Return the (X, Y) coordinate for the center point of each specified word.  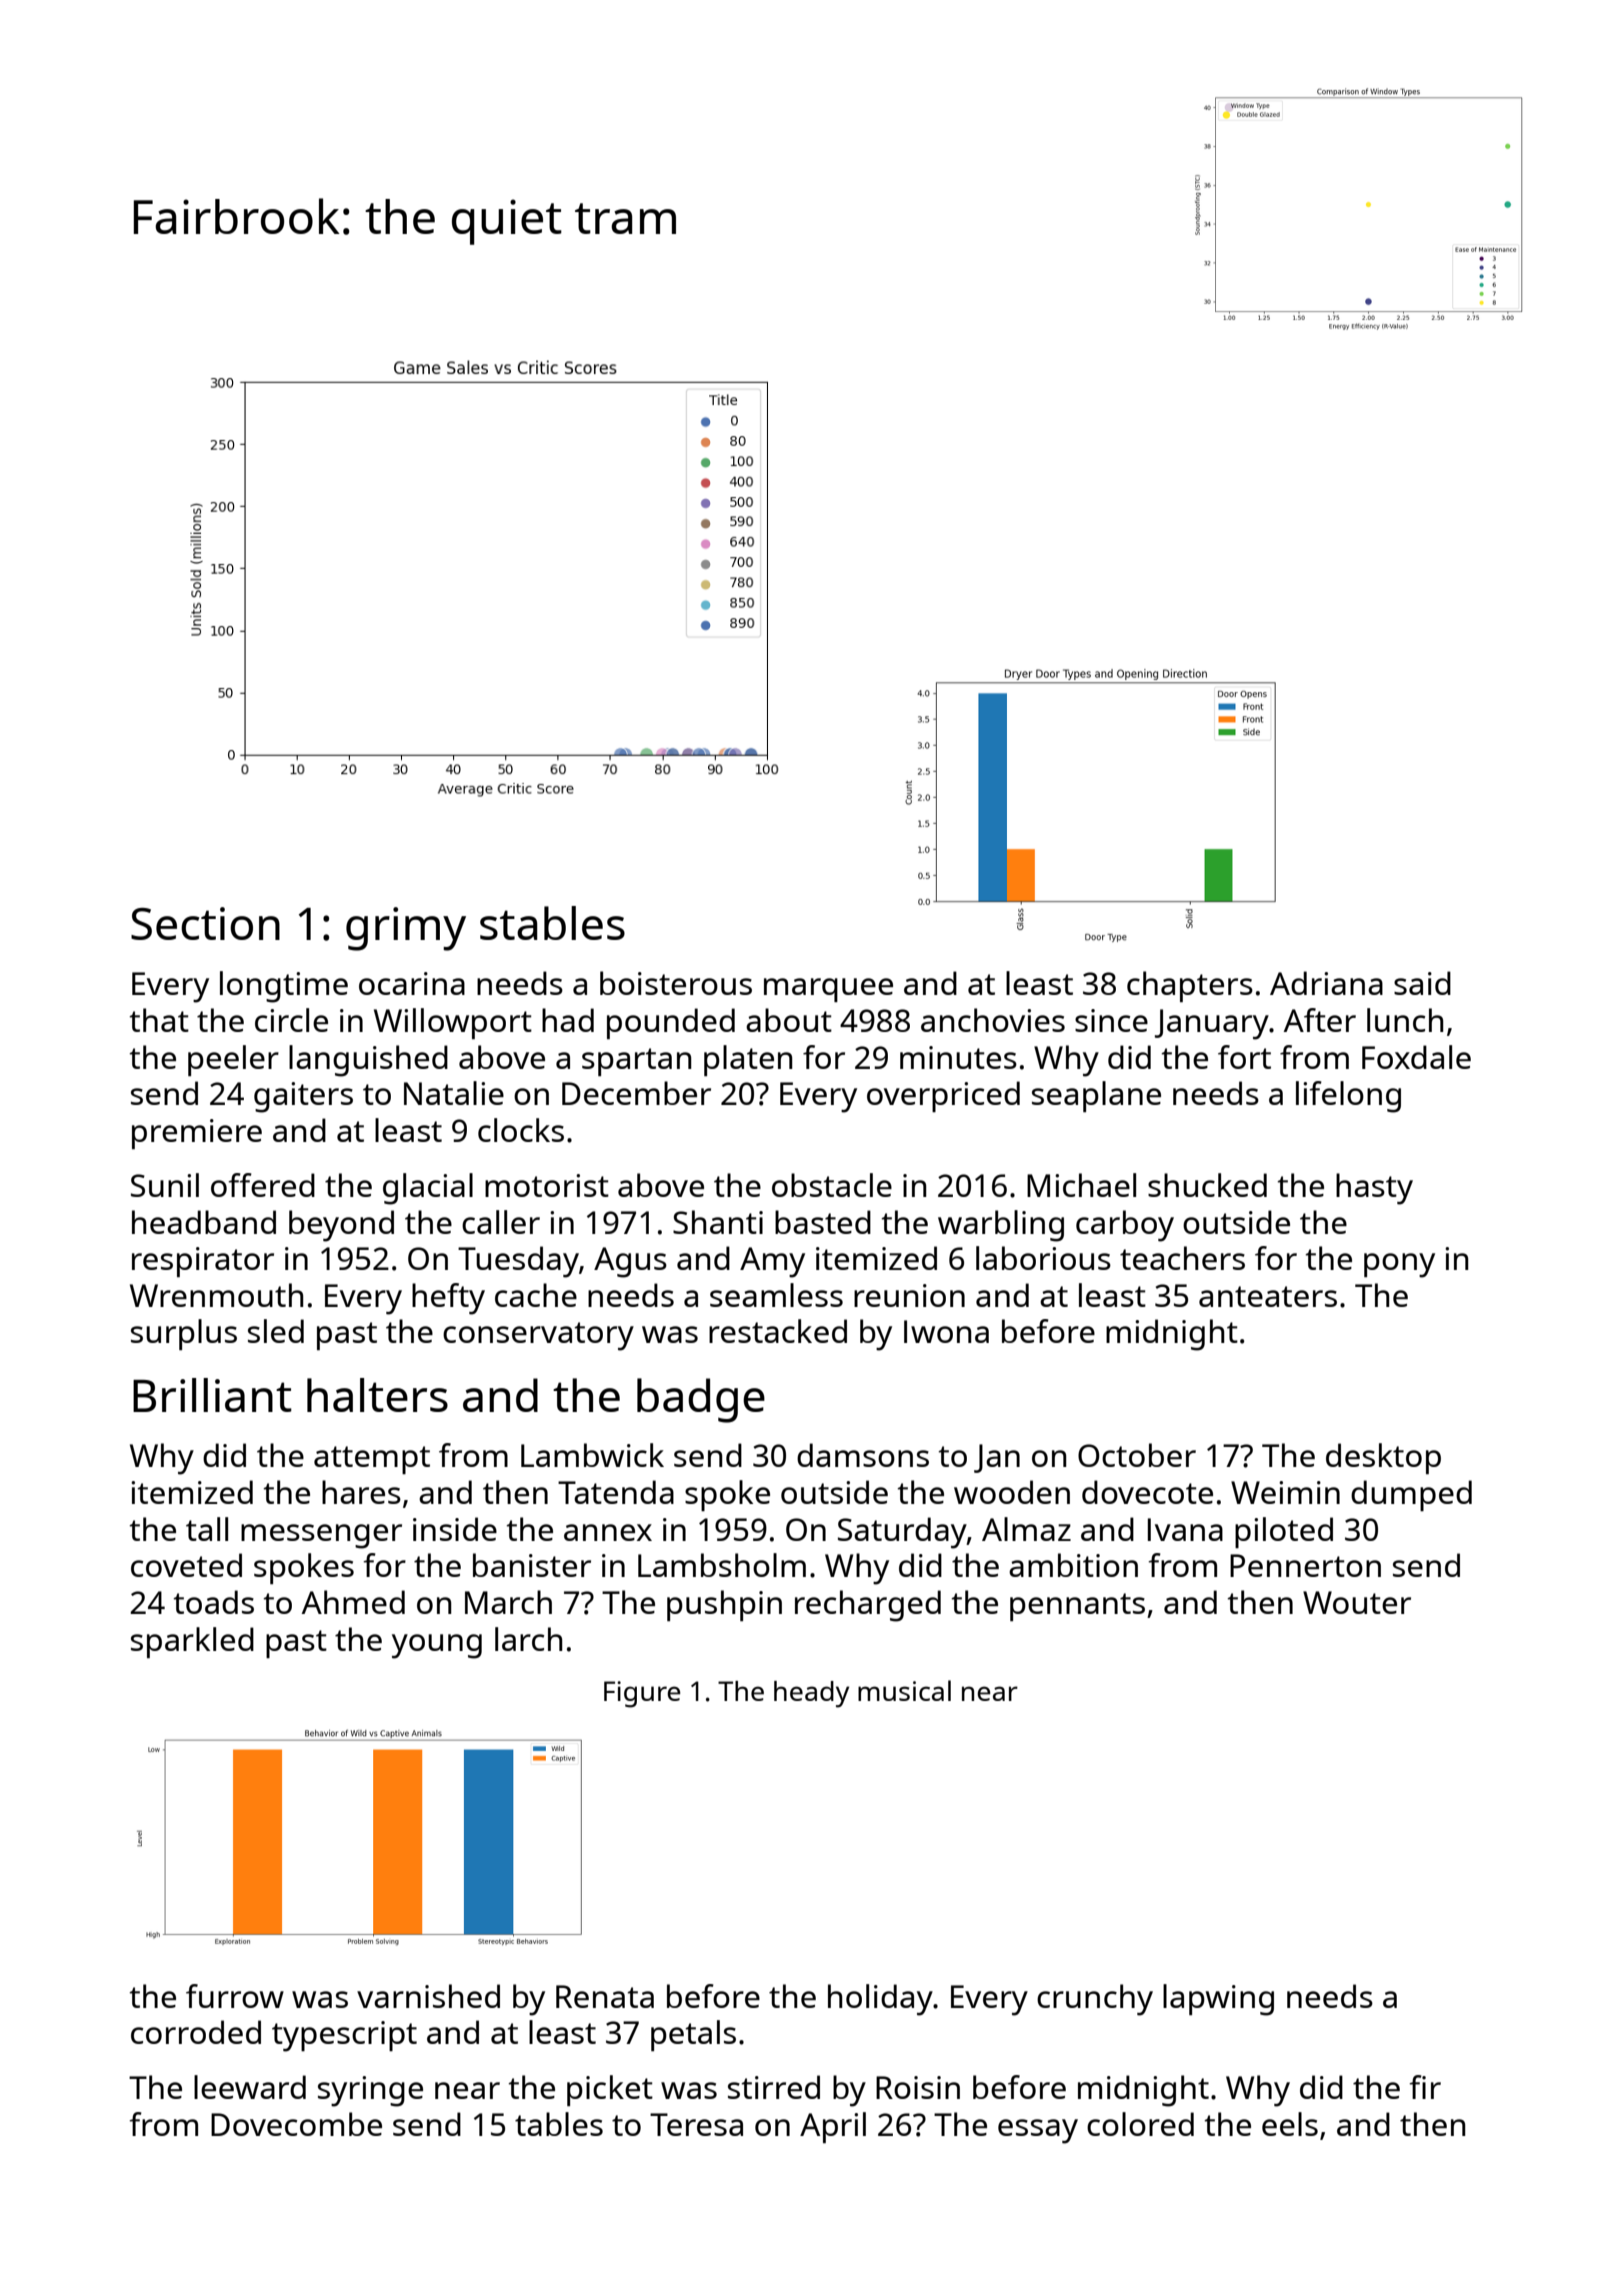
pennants (1077, 1607)
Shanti (718, 1222)
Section (205, 923)
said (1422, 983)
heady (811, 1694)
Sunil (165, 1185)
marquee (828, 990)
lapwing (1218, 2000)
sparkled (192, 1642)
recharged (868, 1606)
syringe (370, 2091)
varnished (428, 1996)
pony (1399, 1265)
